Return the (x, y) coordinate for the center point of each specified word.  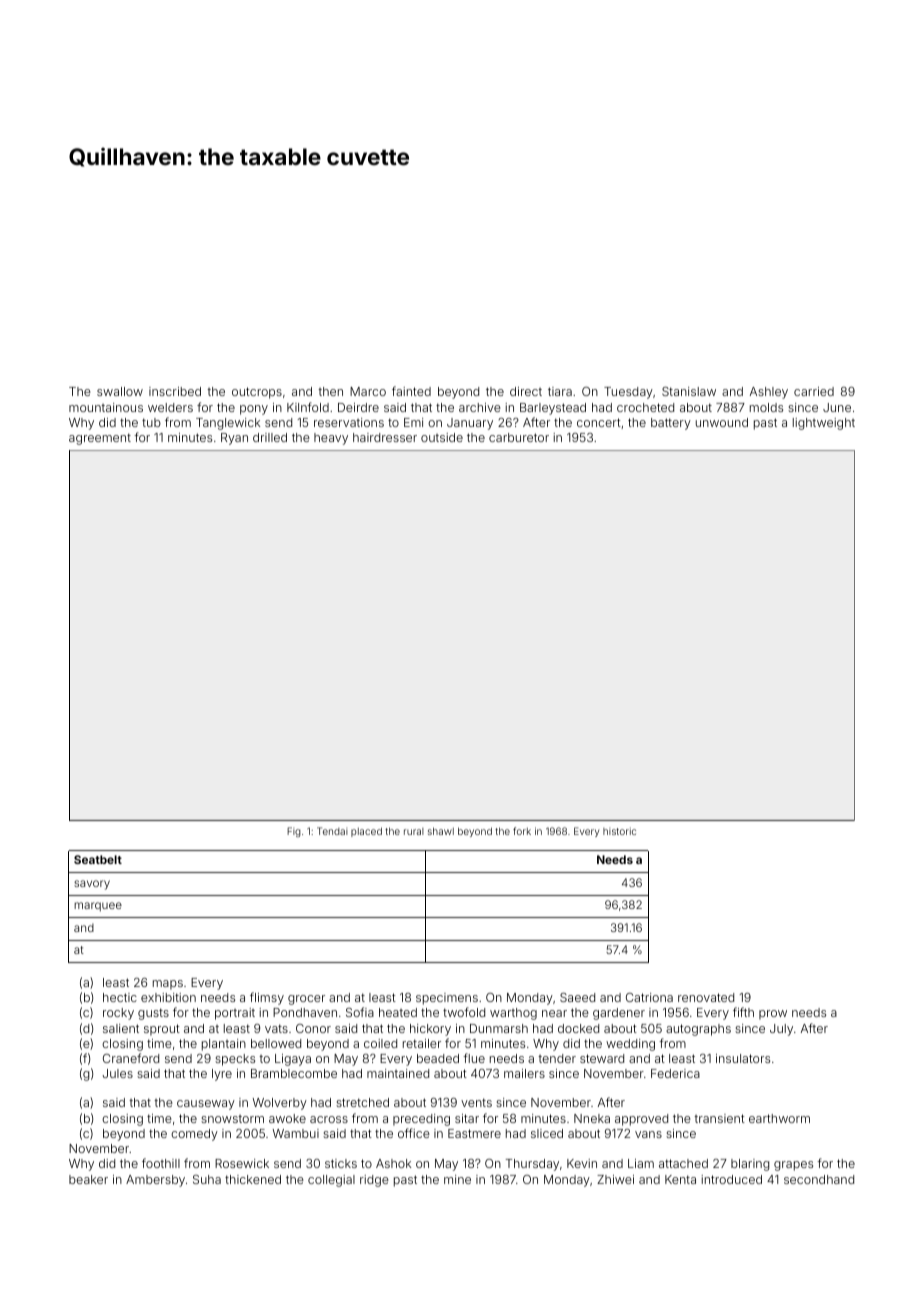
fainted (411, 391)
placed (366, 832)
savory (92, 885)
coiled (380, 1043)
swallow (120, 391)
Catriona (649, 997)
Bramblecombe (294, 1073)
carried (814, 391)
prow (773, 1015)
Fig (294, 832)
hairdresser (385, 437)
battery (671, 424)
